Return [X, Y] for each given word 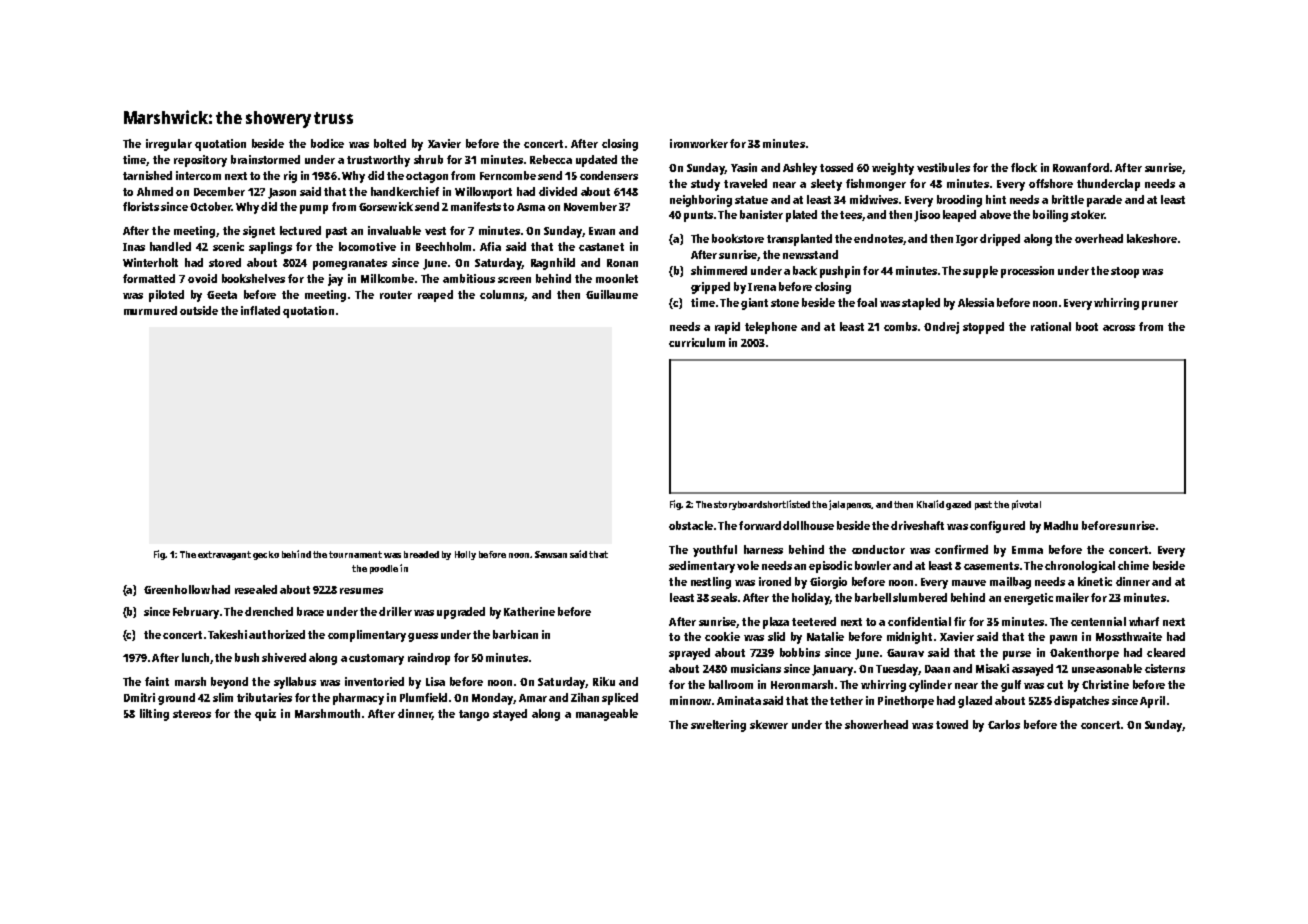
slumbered [920, 597]
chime [1133, 565]
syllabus [295, 683]
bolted [390, 143]
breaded [421, 554]
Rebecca [551, 159]
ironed [775, 581]
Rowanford [1081, 167]
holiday [811, 599]
